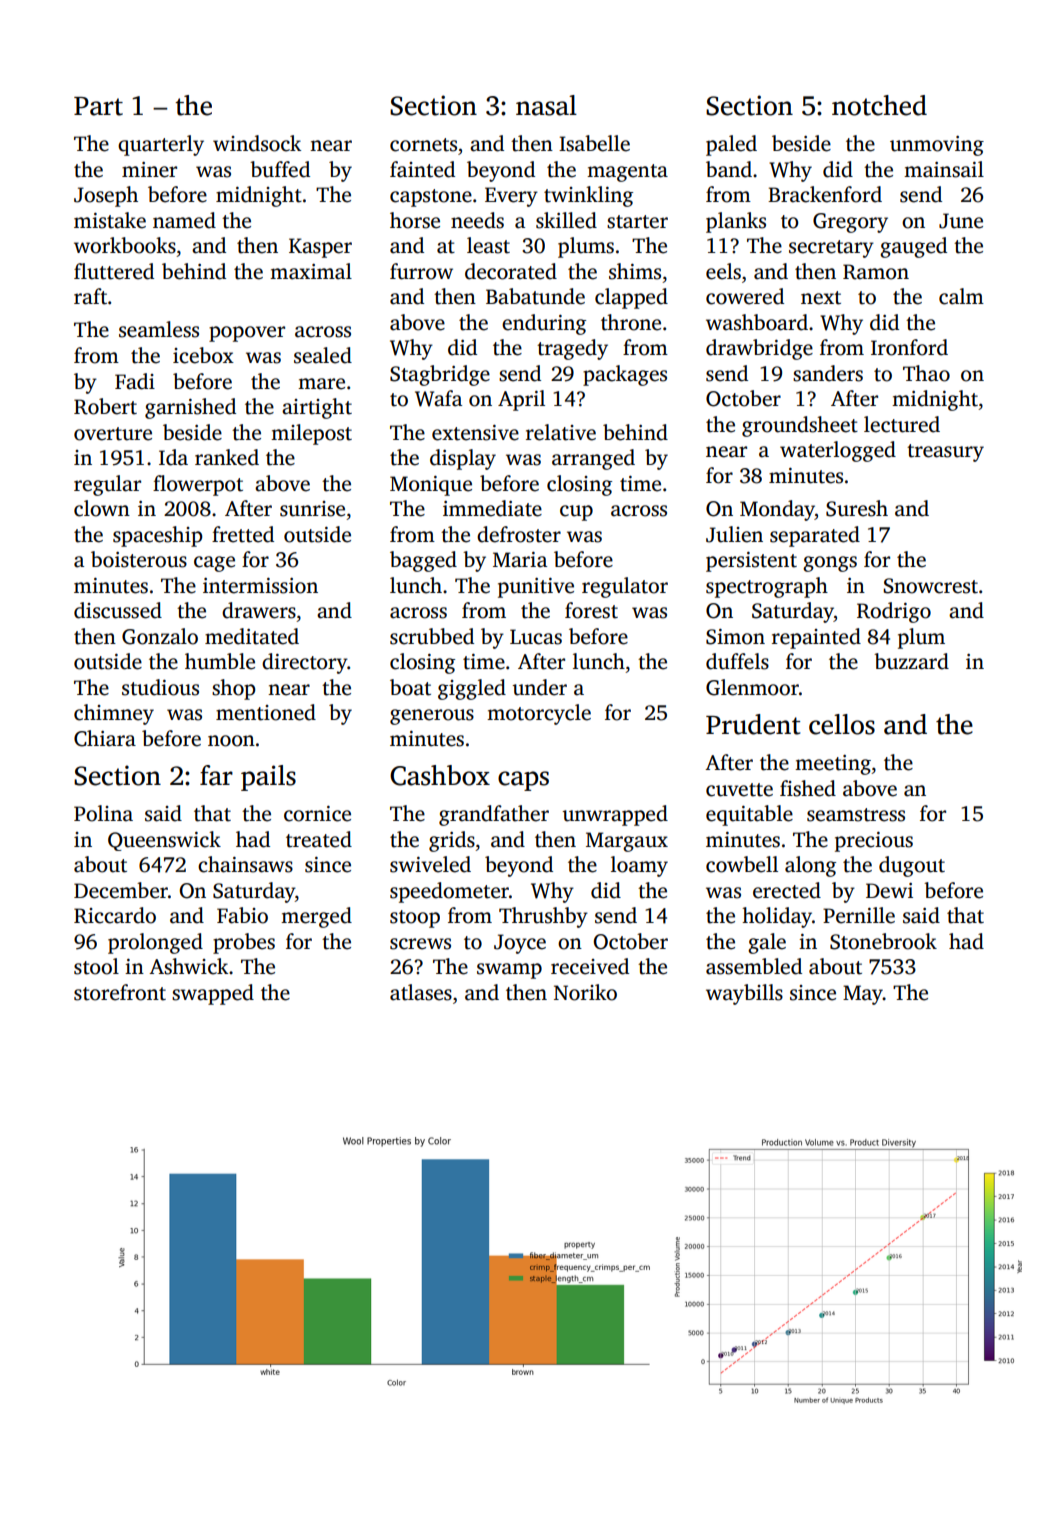 This document has width=1058, height=1532. I want to click on notched, so click(879, 105).
